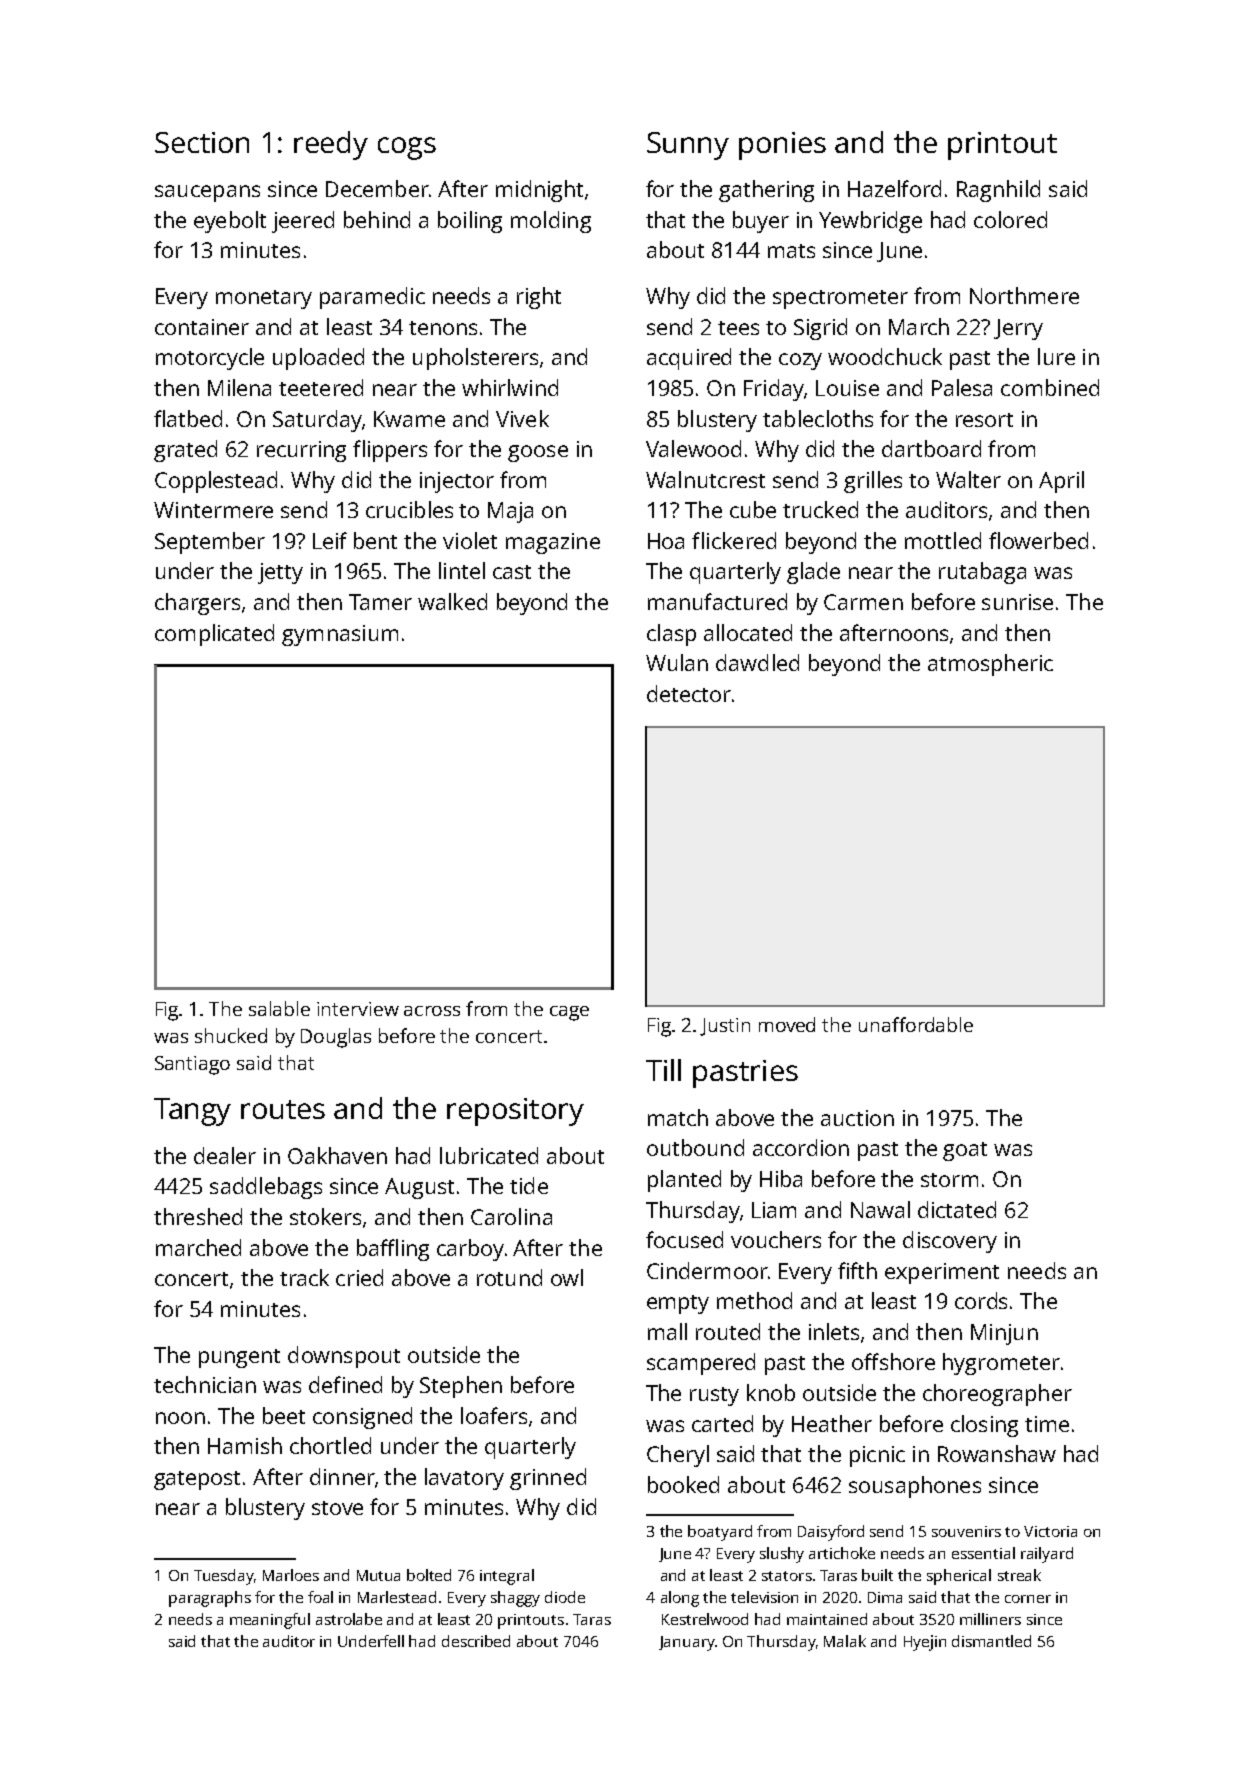 The height and width of the document is (1781, 1259). Describe the element at coordinates (266, 1188) in the document. I see `saddlebags` at that location.
